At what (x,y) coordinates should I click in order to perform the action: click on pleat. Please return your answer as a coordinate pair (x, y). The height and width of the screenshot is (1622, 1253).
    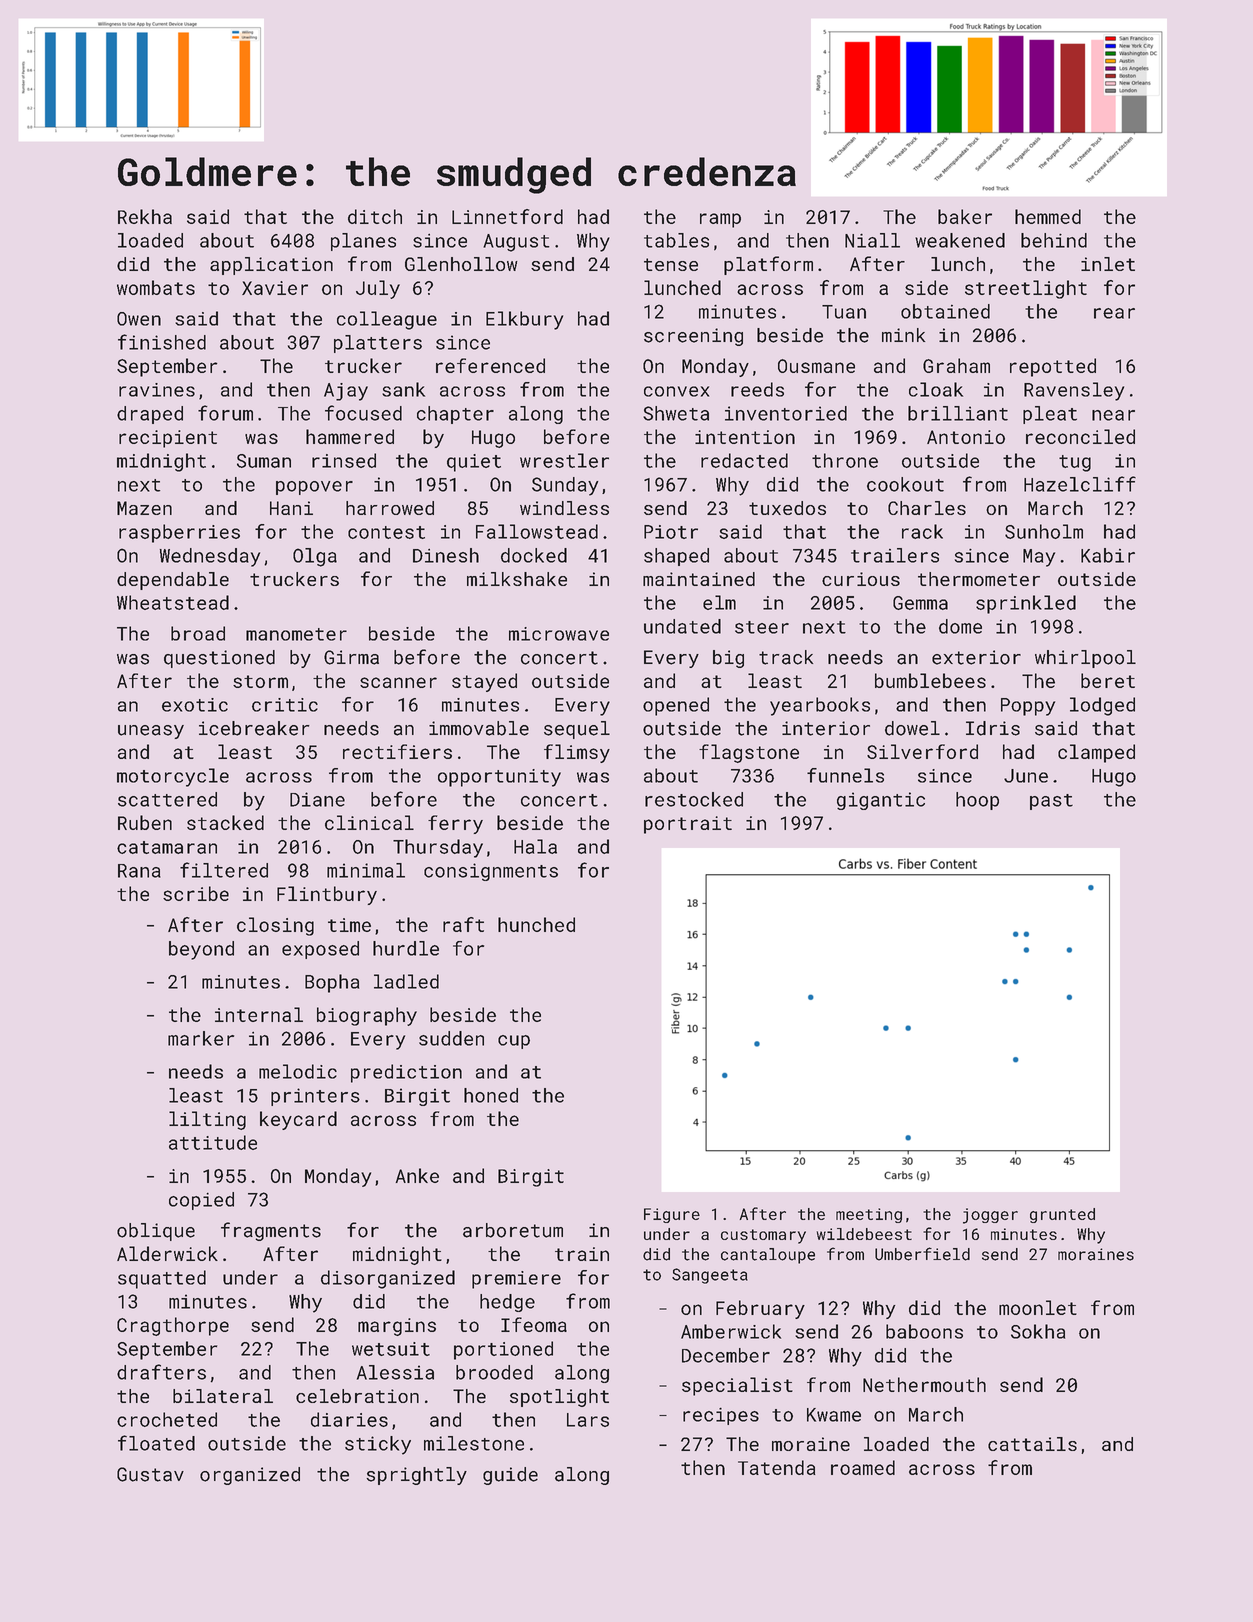
    Looking at the image, I should click on (1050, 415).
